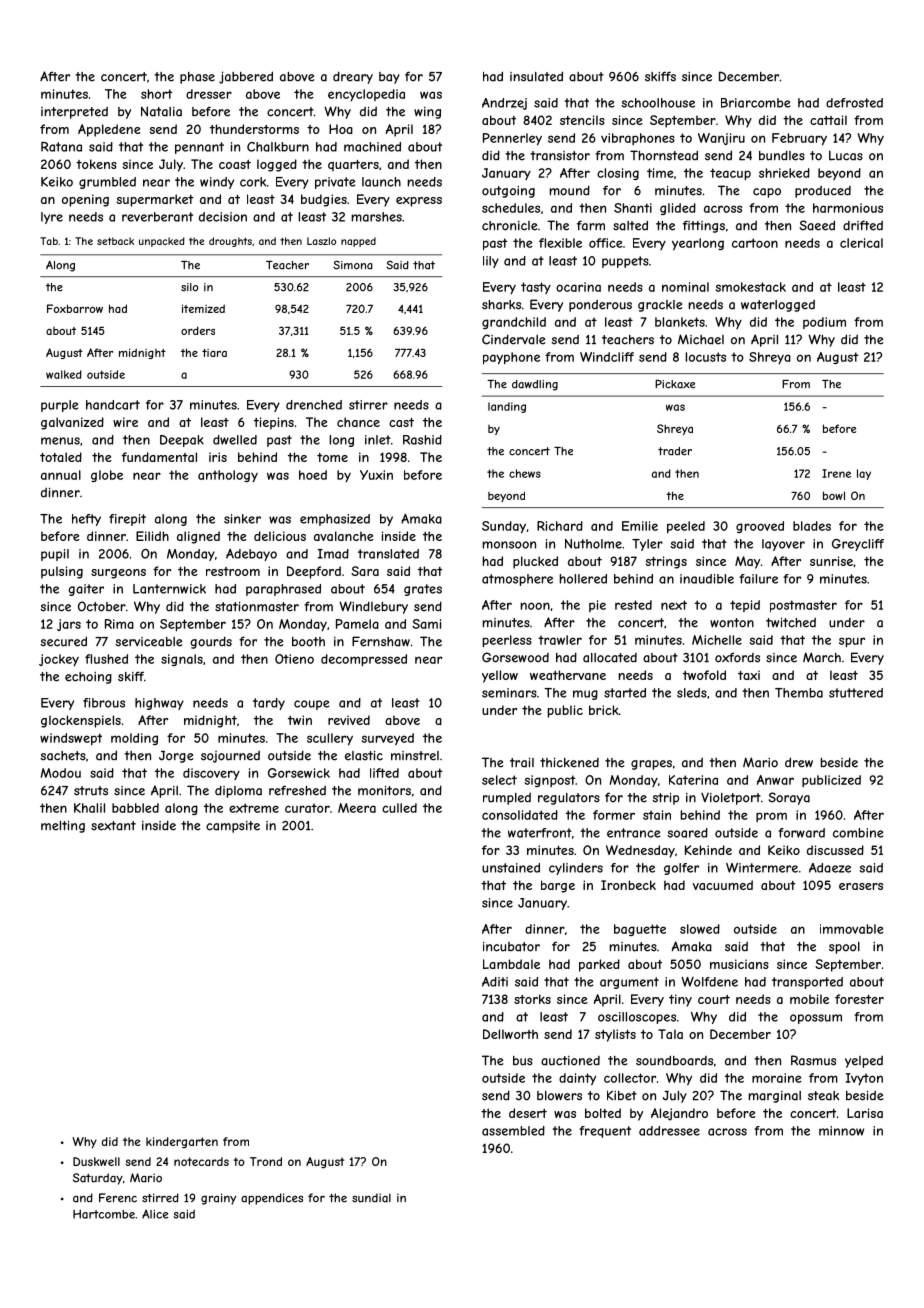  I want to click on interpreted, so click(74, 113).
